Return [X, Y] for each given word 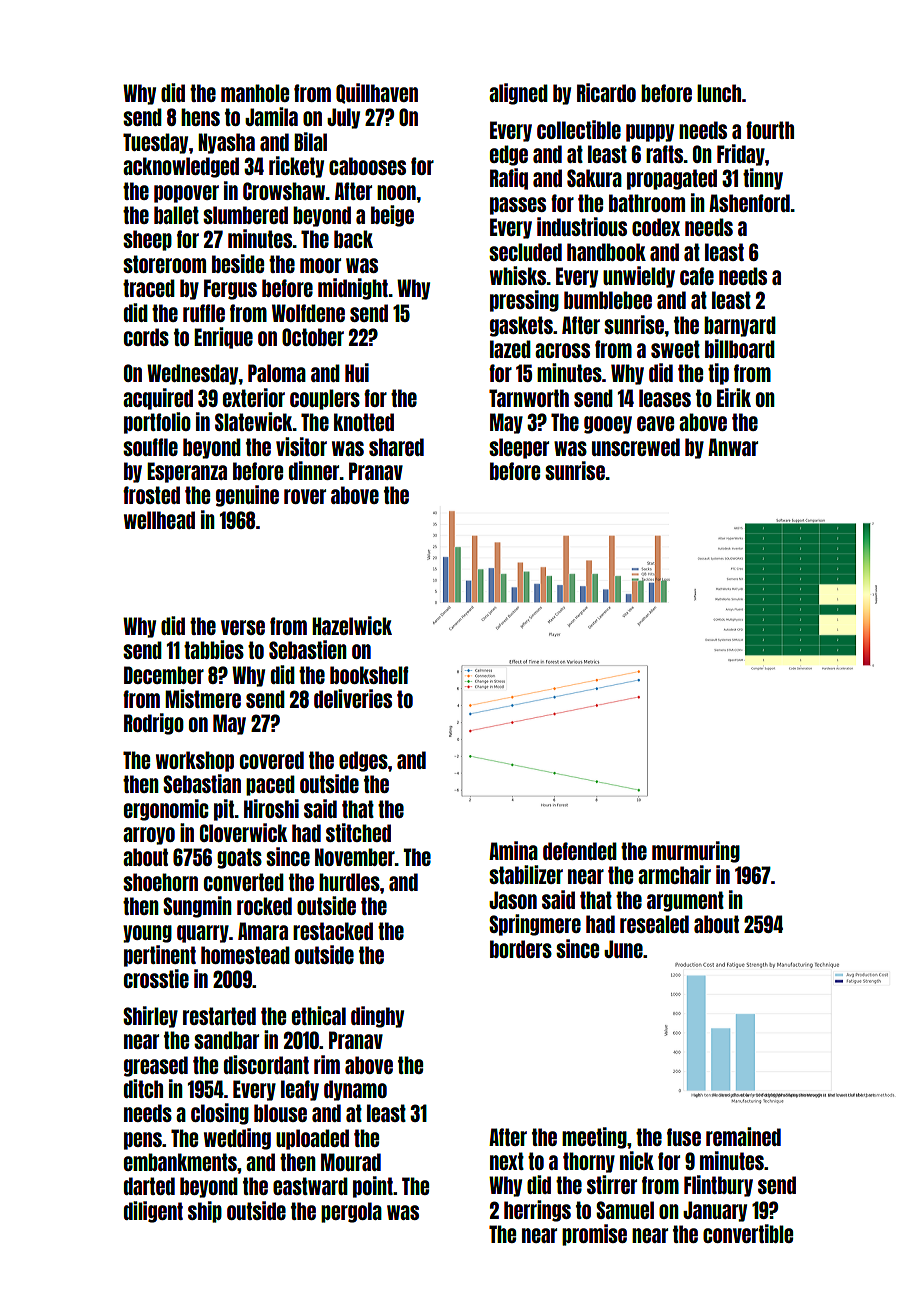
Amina [513, 850]
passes [518, 206]
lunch [719, 93]
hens [200, 117]
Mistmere [203, 698]
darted [149, 1186]
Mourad [351, 1162]
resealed [654, 924]
